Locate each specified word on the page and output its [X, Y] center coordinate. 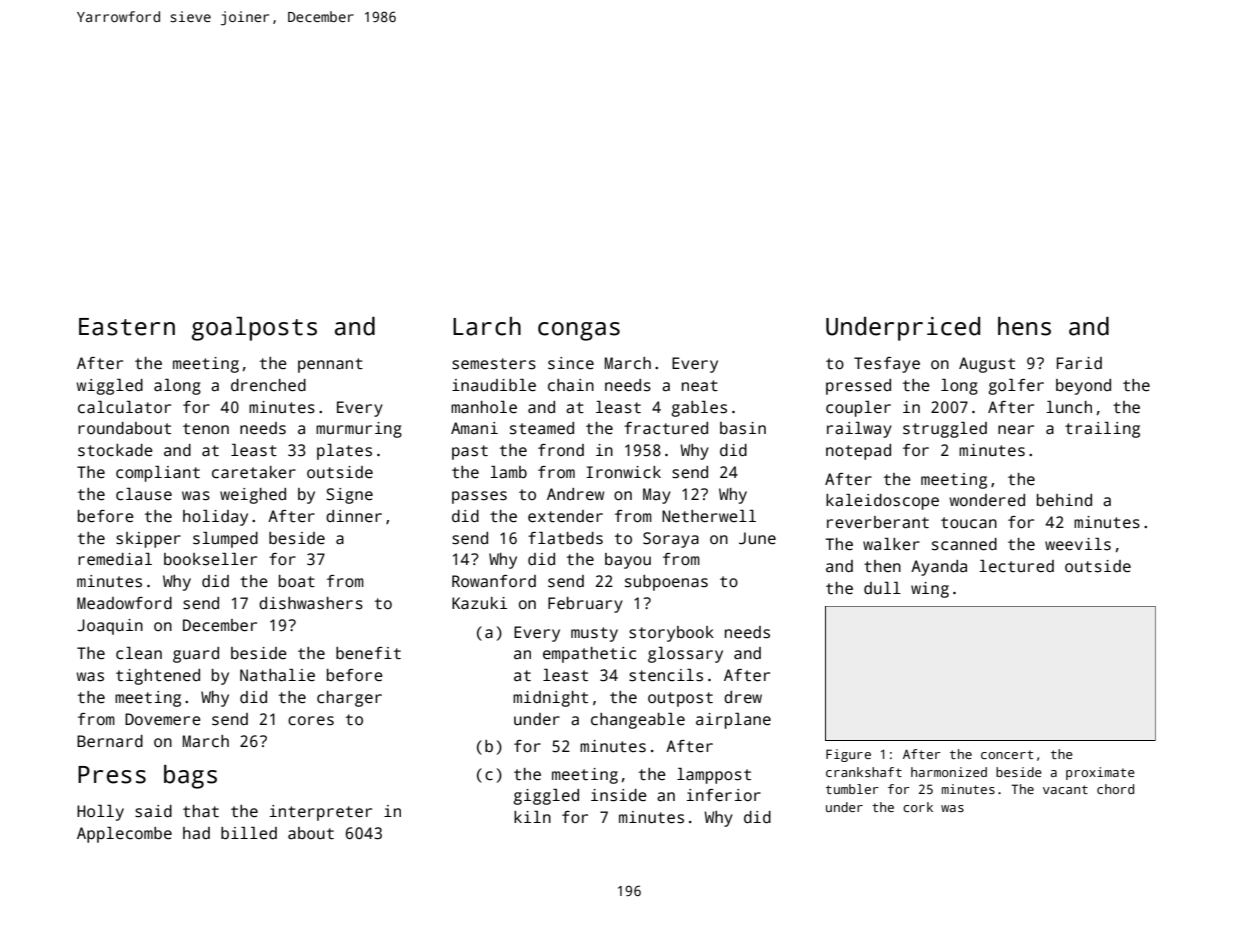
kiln [532, 817]
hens [1024, 326]
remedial [115, 559]
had [196, 833]
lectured [1016, 566]
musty [594, 634]
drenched [268, 385]
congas [579, 331]
